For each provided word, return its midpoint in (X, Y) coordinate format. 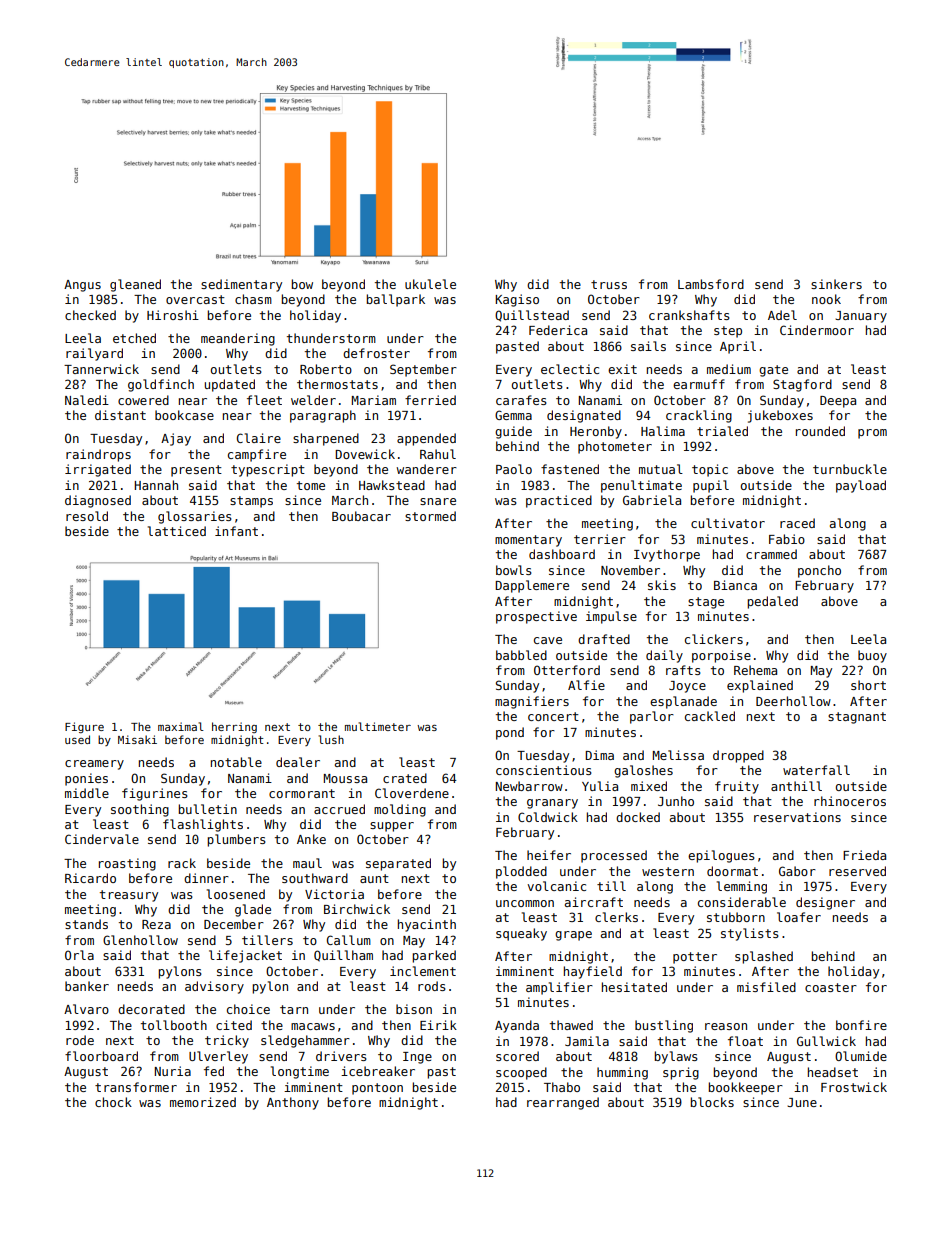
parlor (652, 717)
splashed (764, 957)
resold (87, 516)
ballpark (395, 300)
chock (113, 1102)
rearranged (563, 1103)
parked (434, 956)
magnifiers (532, 702)
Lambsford (711, 284)
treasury (129, 896)
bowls (514, 570)
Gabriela (652, 500)
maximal (181, 726)
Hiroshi (173, 315)
